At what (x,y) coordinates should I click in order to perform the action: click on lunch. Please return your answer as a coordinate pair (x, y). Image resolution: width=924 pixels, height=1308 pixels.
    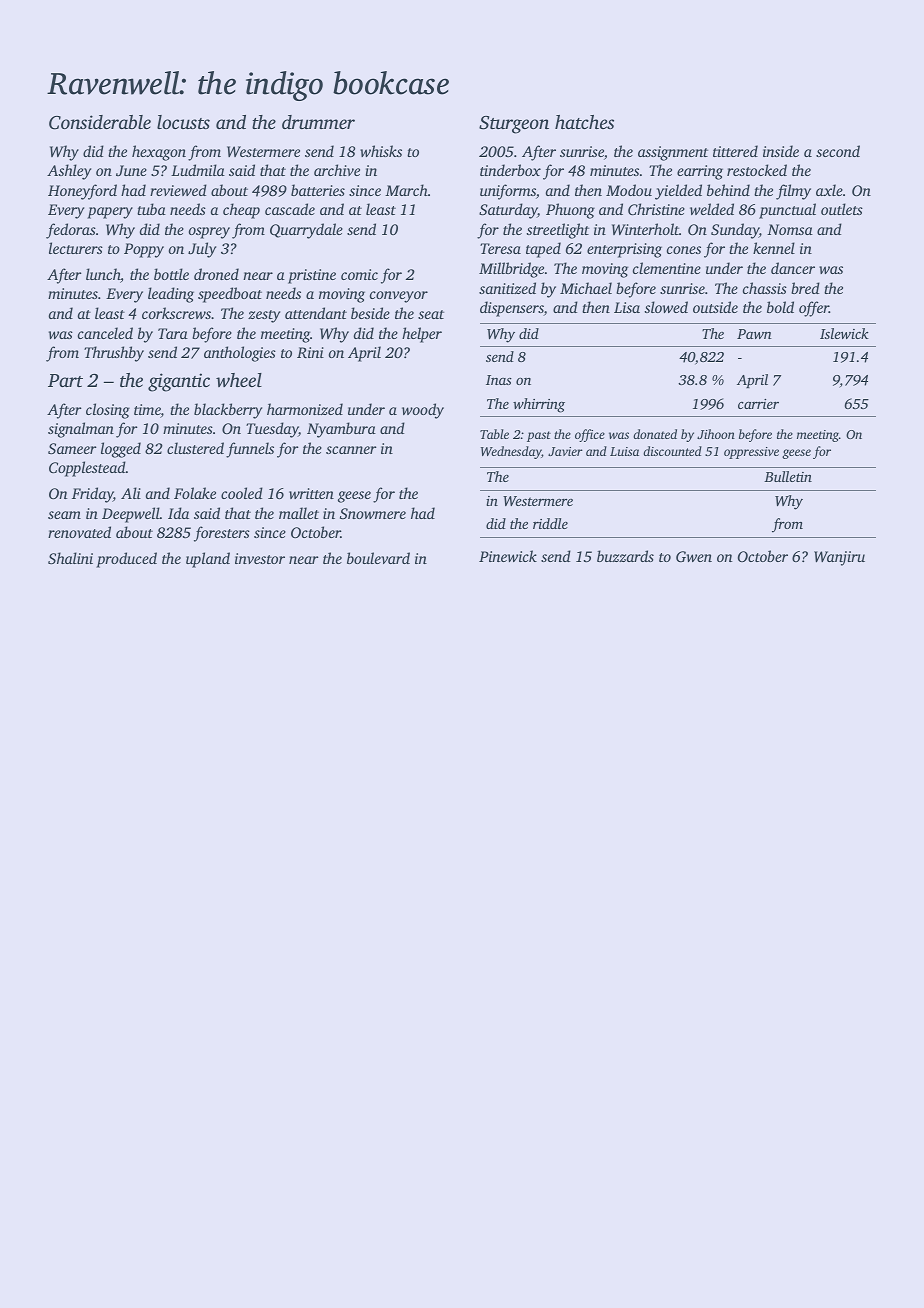
    Looking at the image, I should click on (103, 274).
